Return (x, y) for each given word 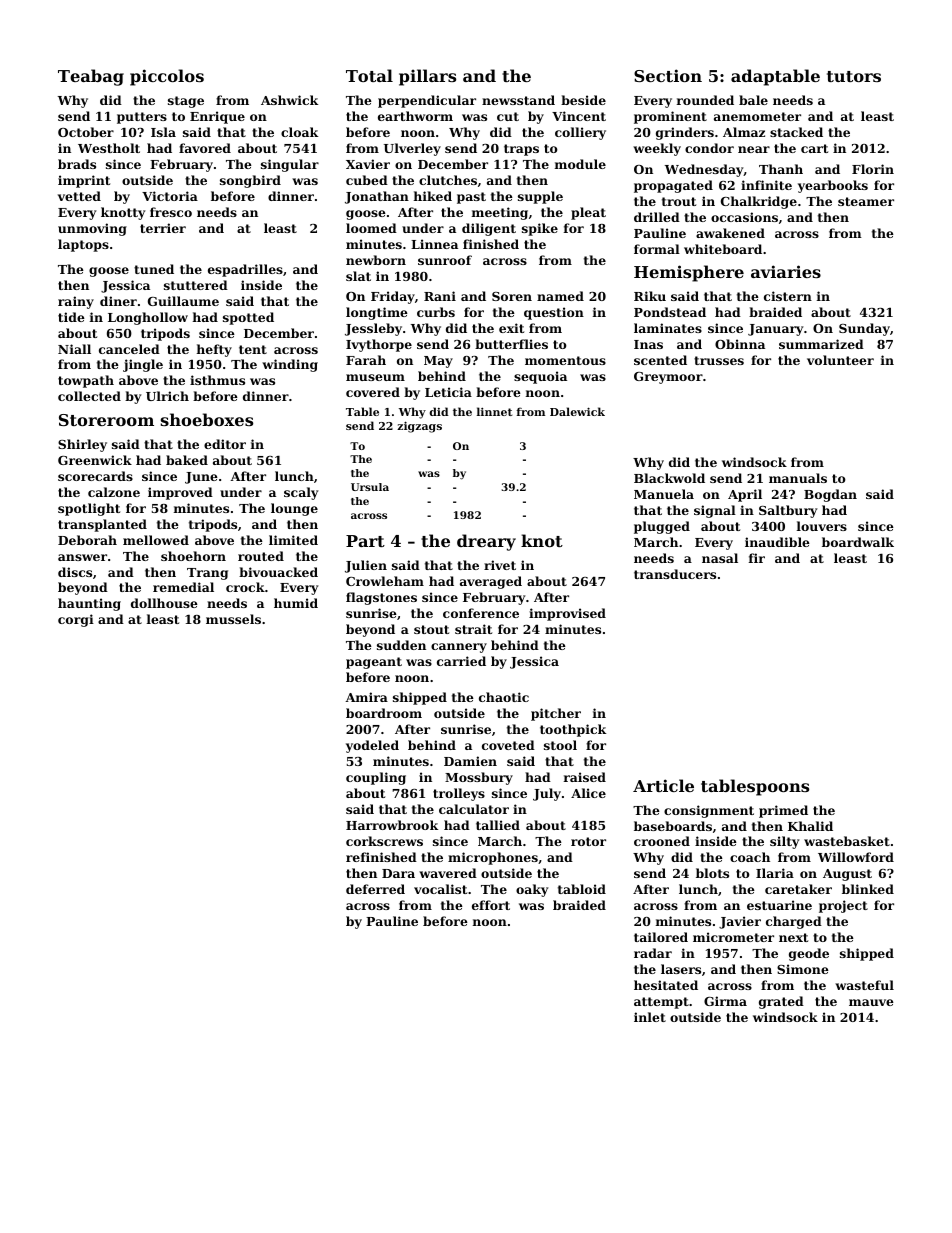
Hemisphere (689, 273)
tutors (854, 76)
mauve (871, 1002)
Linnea (434, 244)
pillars (427, 77)
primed (783, 811)
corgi (76, 620)
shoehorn (193, 556)
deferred (375, 889)
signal (715, 511)
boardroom (384, 713)
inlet (650, 1017)
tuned (154, 269)
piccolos (167, 77)
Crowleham (385, 581)
